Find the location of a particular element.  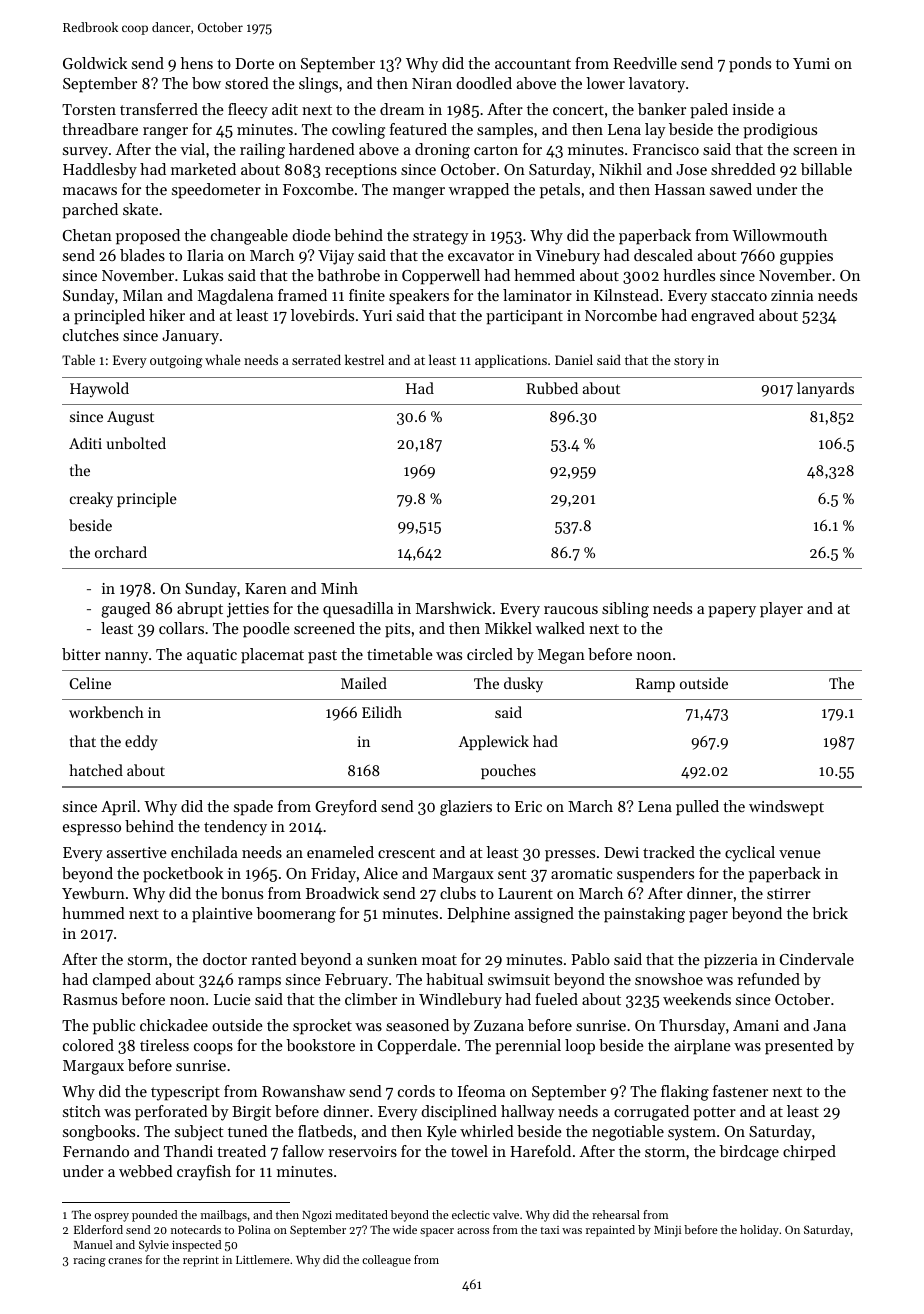

colleague is located at coordinates (386, 1261).
